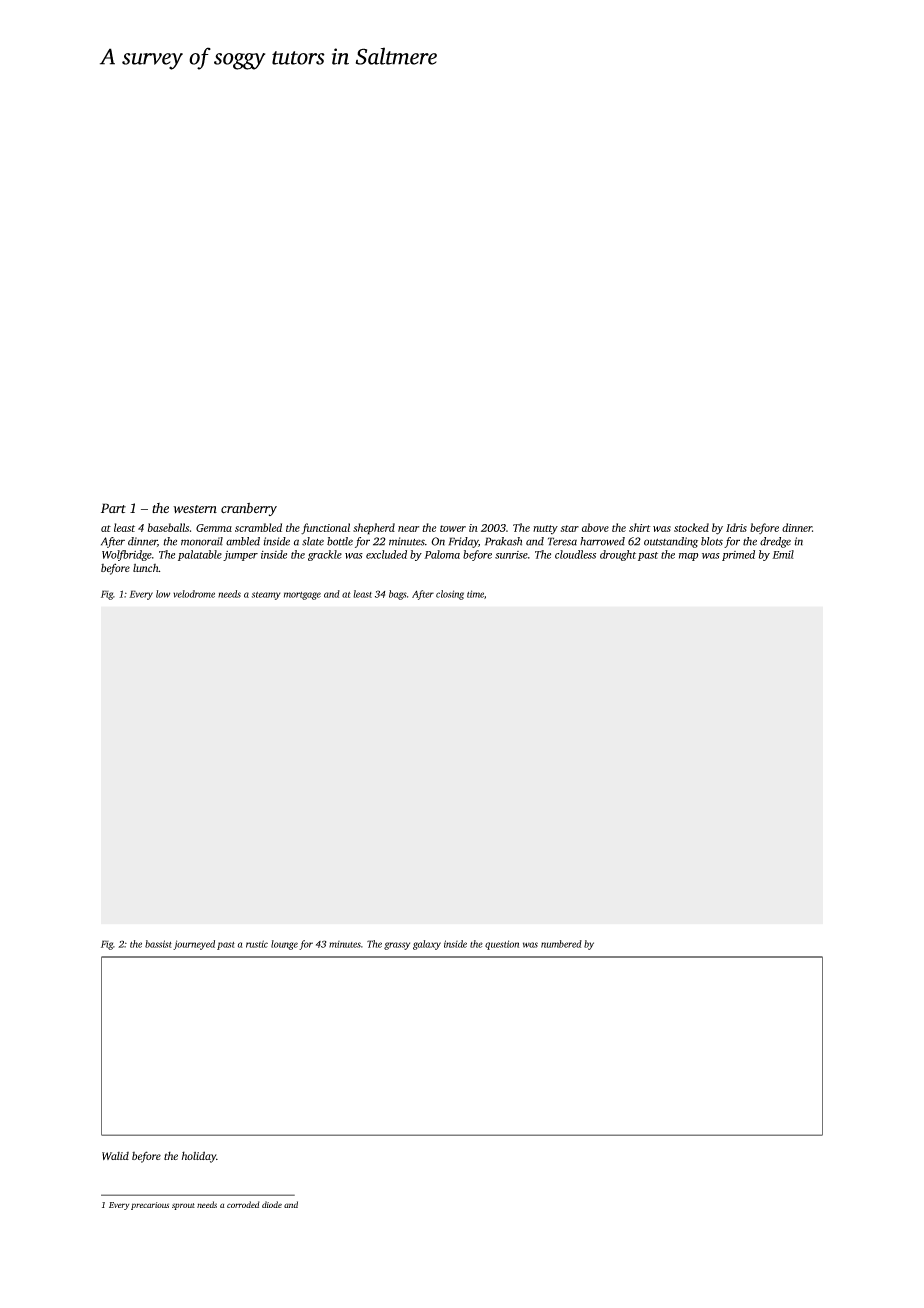 The height and width of the page is (1308, 924). Describe the element at coordinates (453, 528) in the page. I see `tower` at that location.
